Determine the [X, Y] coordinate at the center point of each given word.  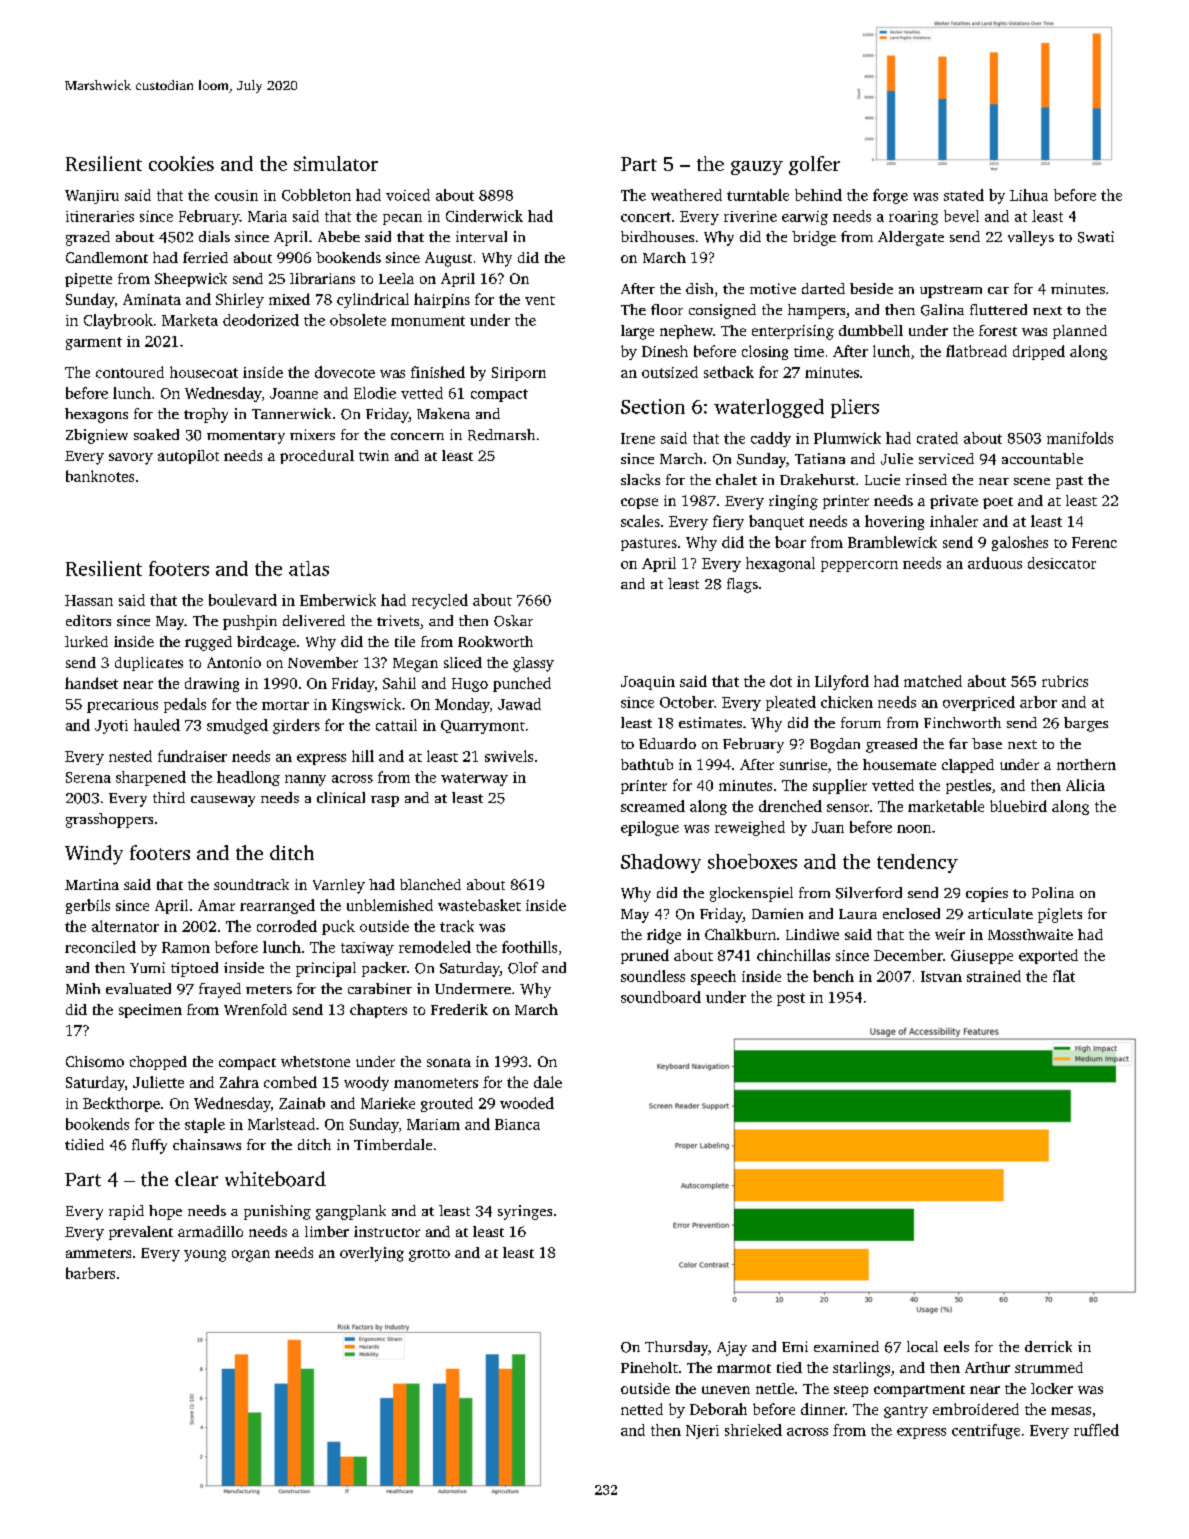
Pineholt [649, 1367]
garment [94, 343]
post [791, 999]
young [205, 1256]
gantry [906, 1411]
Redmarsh [501, 435]
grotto [429, 1255]
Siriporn [519, 374]
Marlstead [281, 1124]
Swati [1096, 237]
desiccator [1062, 563]
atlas [309, 568]
